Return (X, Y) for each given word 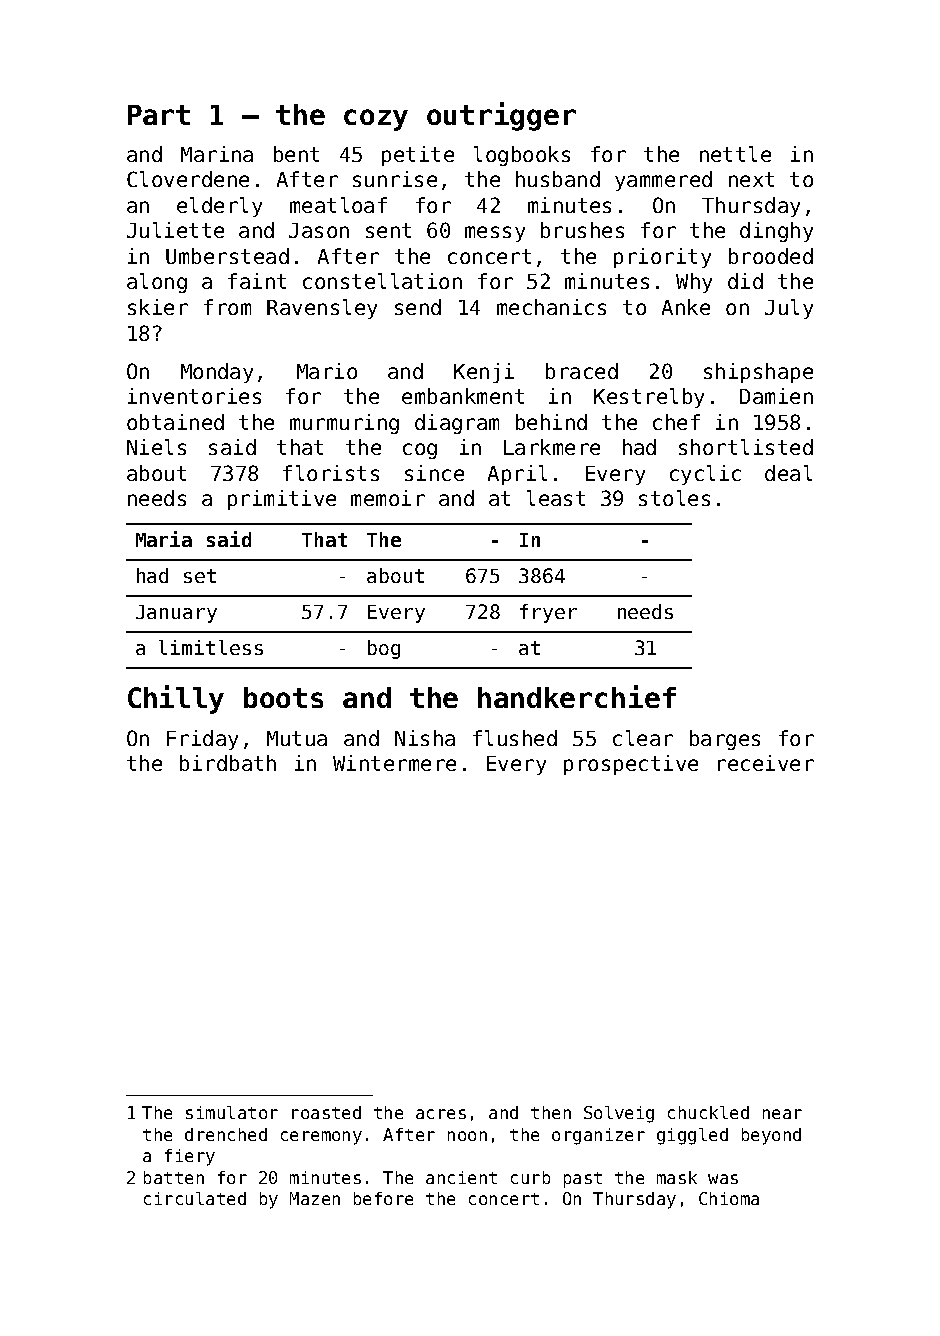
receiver (766, 763)
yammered (663, 181)
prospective (631, 765)
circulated (195, 1198)
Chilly (176, 699)
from (227, 307)
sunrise (395, 179)
